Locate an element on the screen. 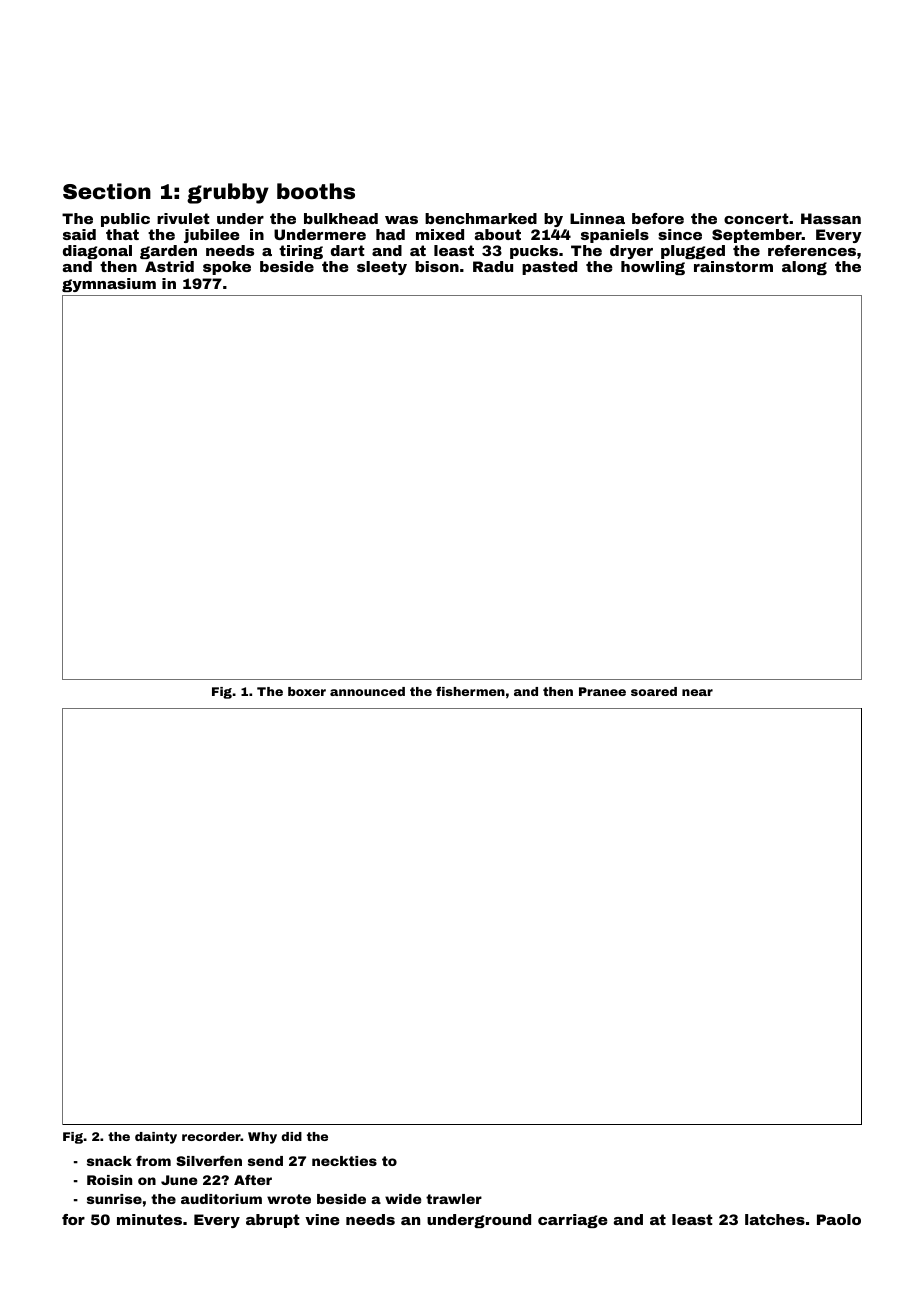 This screenshot has width=924, height=1308. since is located at coordinates (680, 234).
